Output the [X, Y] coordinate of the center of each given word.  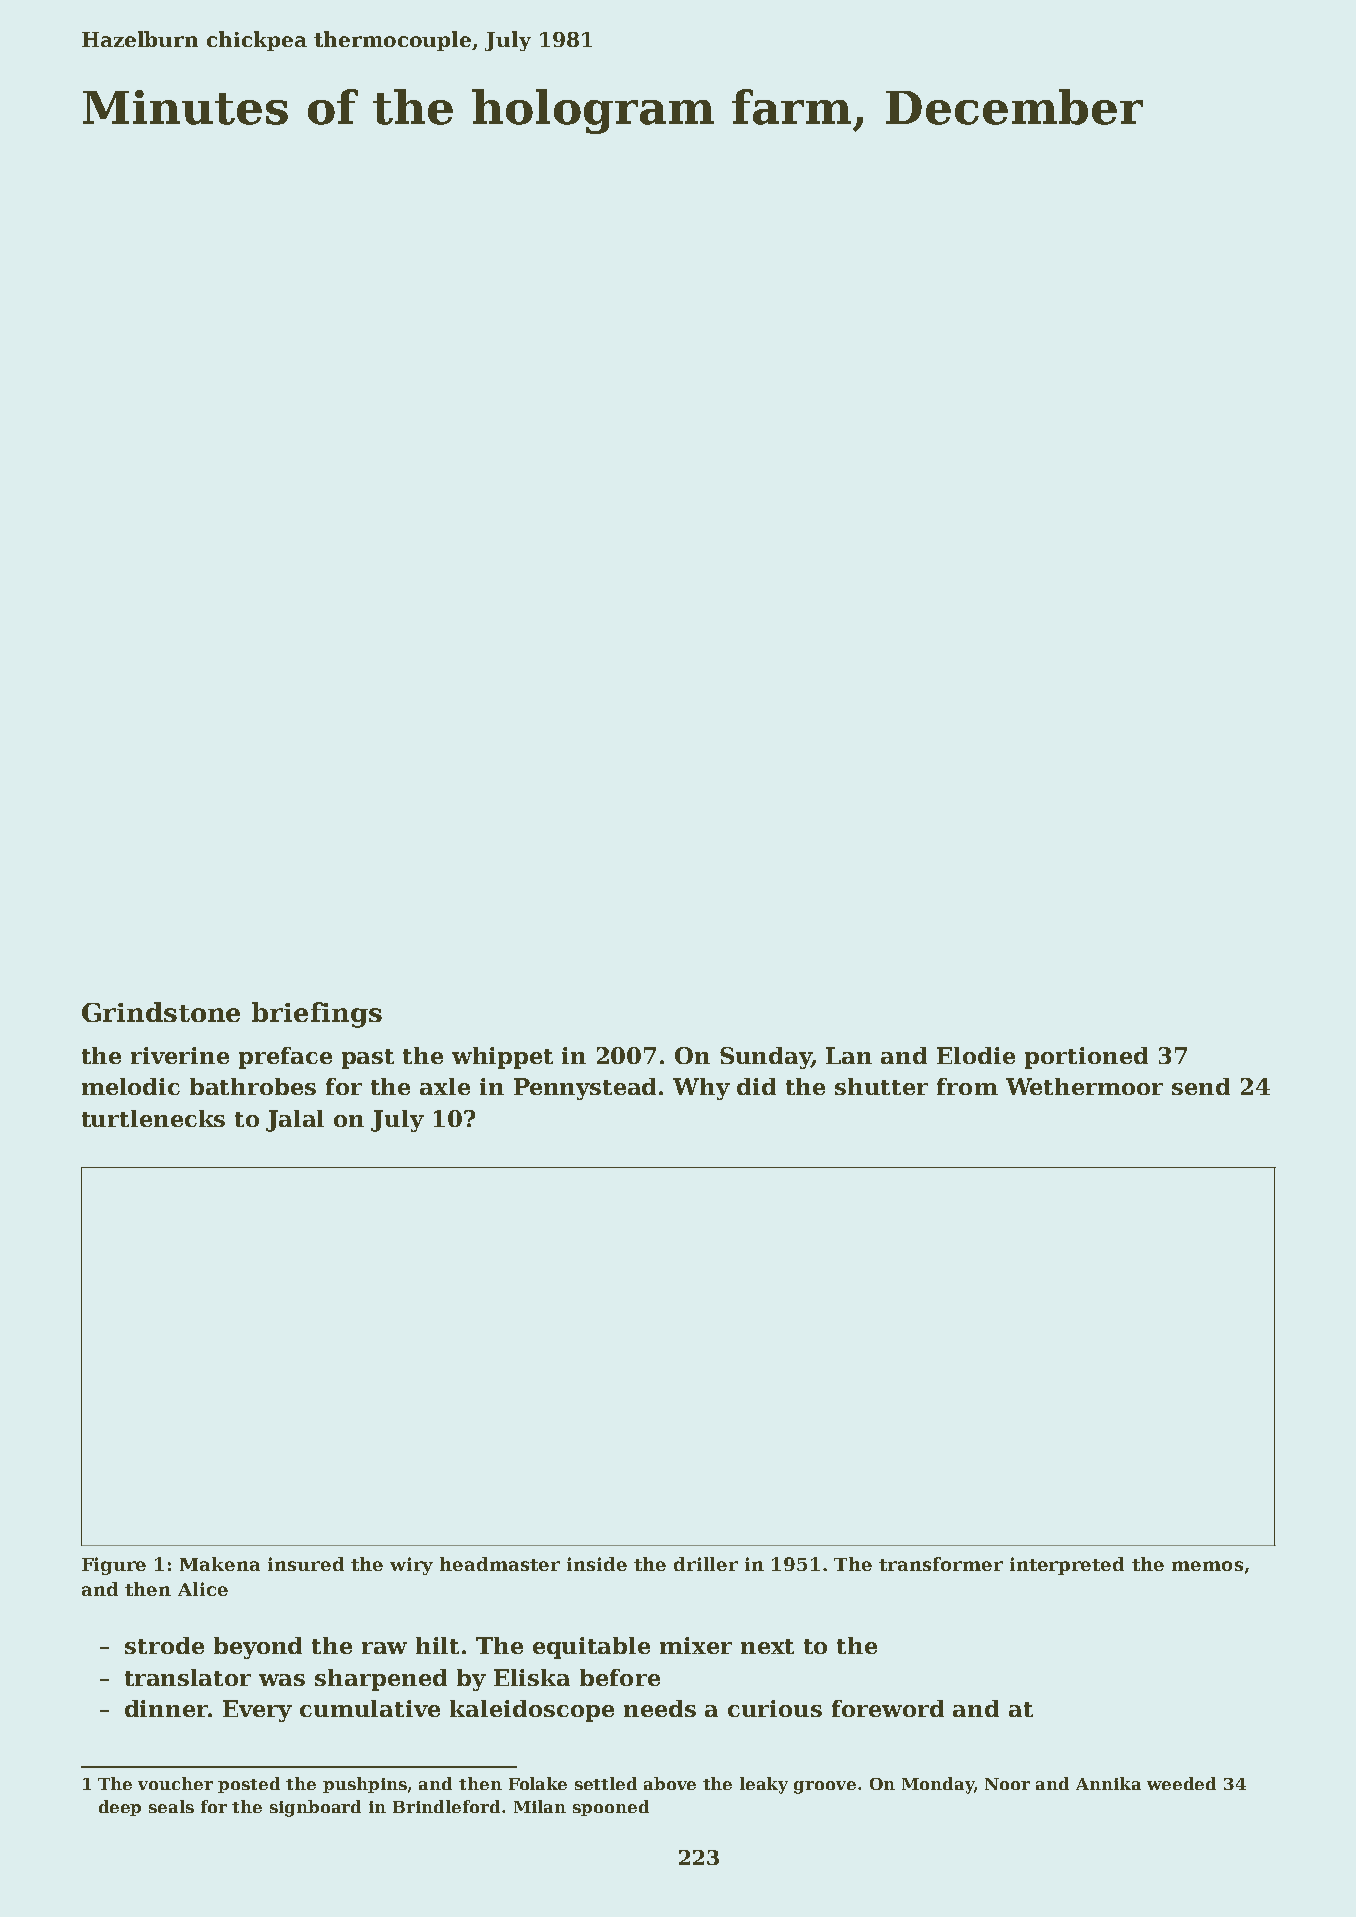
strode [164, 1645]
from [967, 1086]
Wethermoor [1084, 1086]
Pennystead [585, 1089]
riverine [180, 1055]
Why [701, 1089]
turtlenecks [153, 1118]
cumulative [370, 1708]
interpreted [1067, 1566]
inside [597, 1564]
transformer [941, 1564]
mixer [696, 1645]
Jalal [295, 1121]
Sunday [766, 1058]
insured [306, 1564]
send [1201, 1086]
